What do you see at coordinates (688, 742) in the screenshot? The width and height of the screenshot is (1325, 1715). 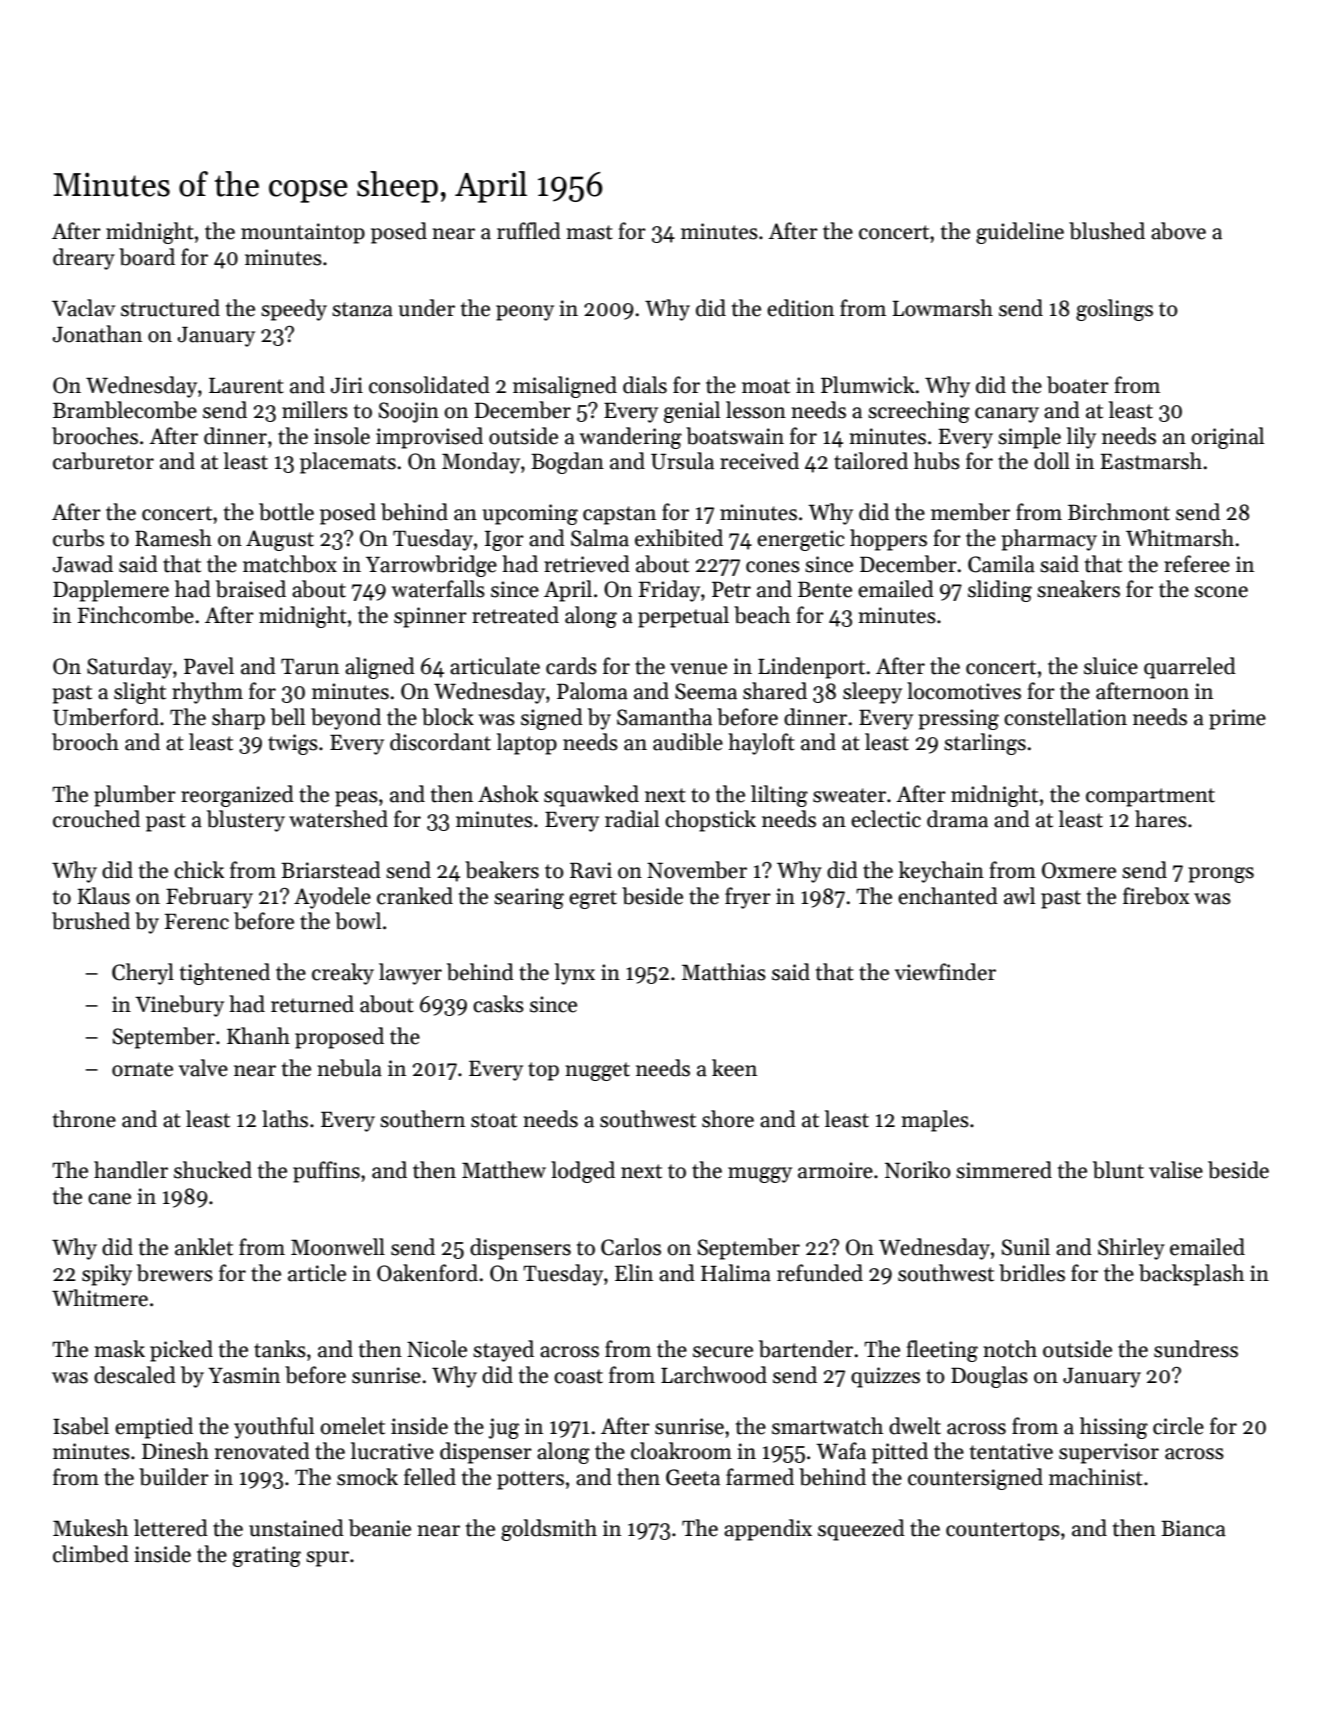 I see `audible` at bounding box center [688, 742].
